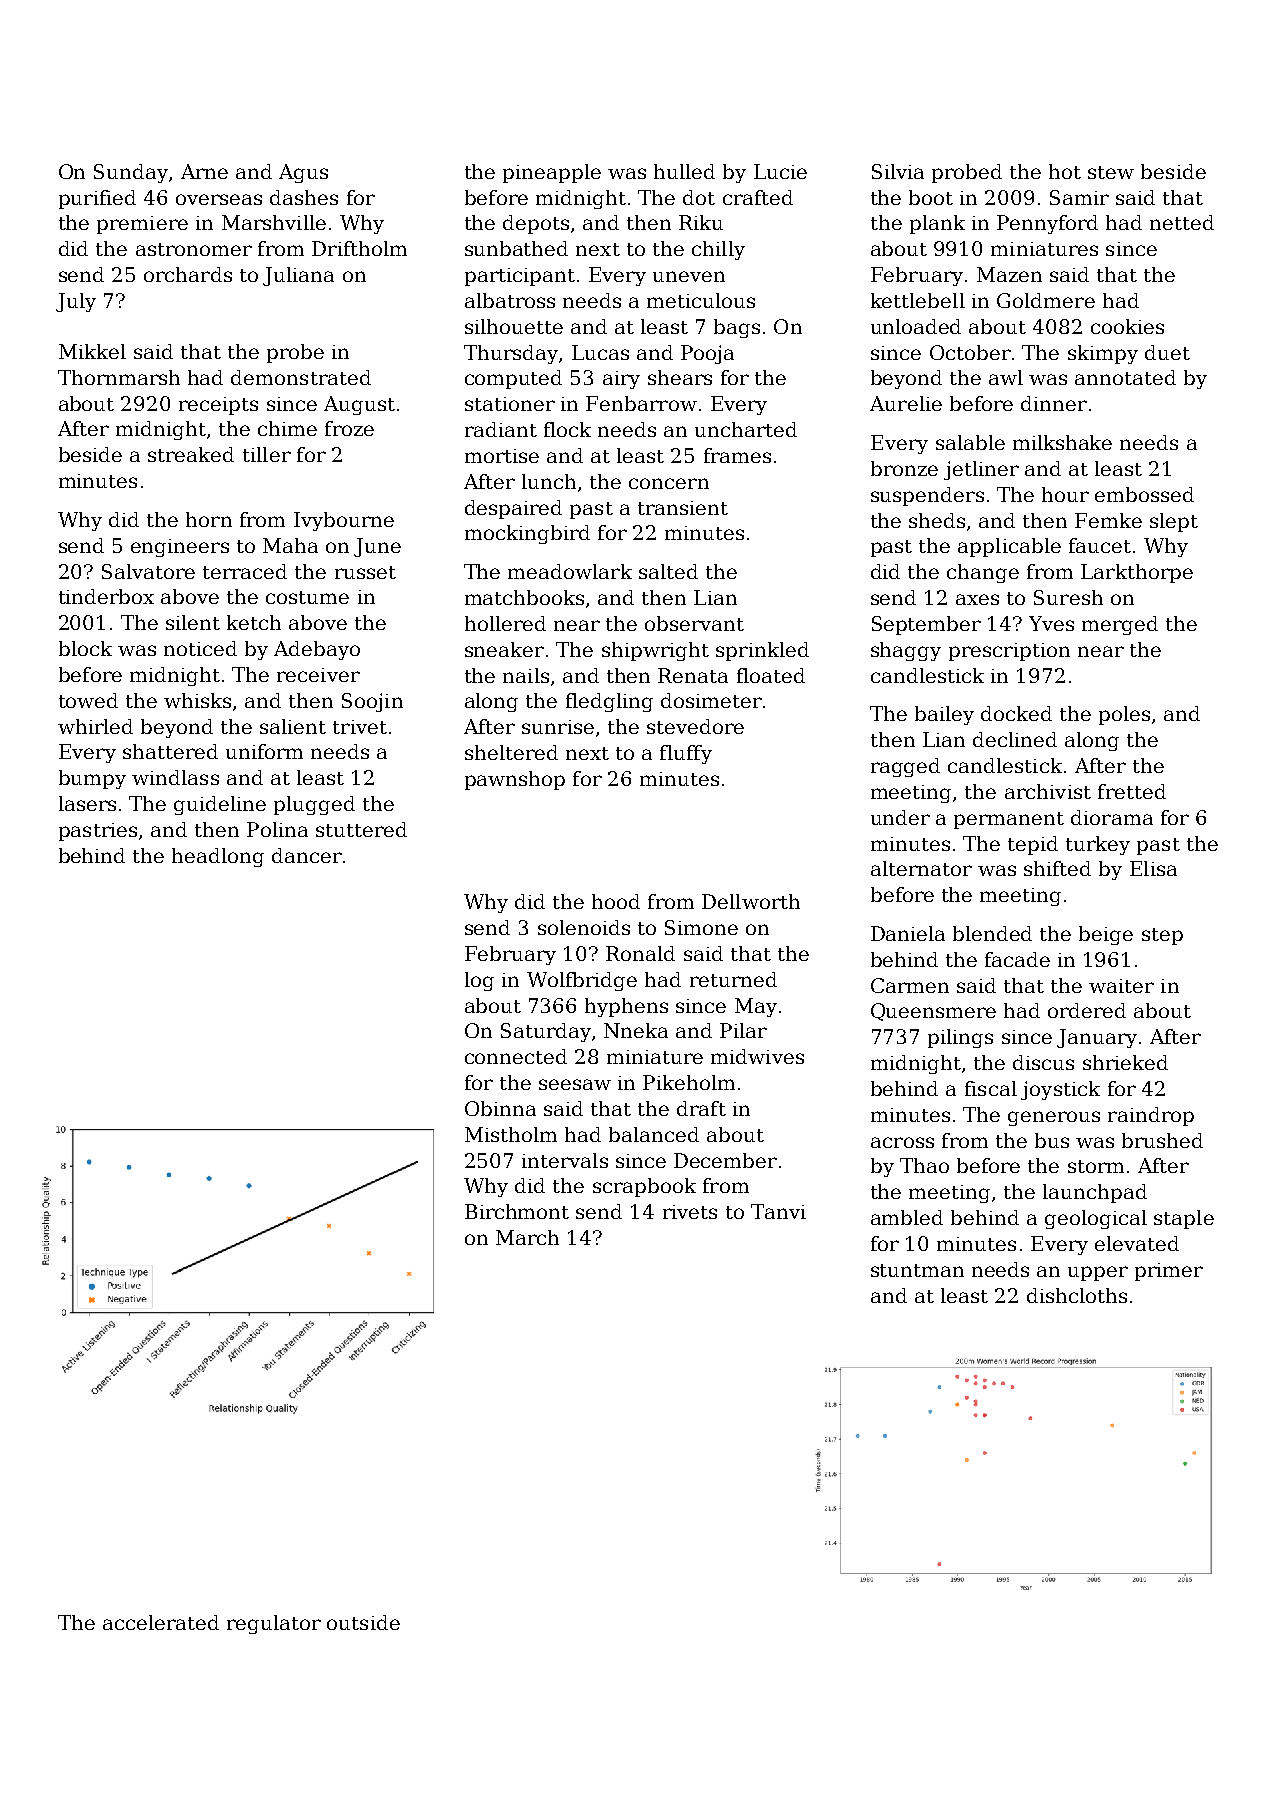 The width and height of the screenshot is (1279, 1809). I want to click on netted, so click(1182, 222).
